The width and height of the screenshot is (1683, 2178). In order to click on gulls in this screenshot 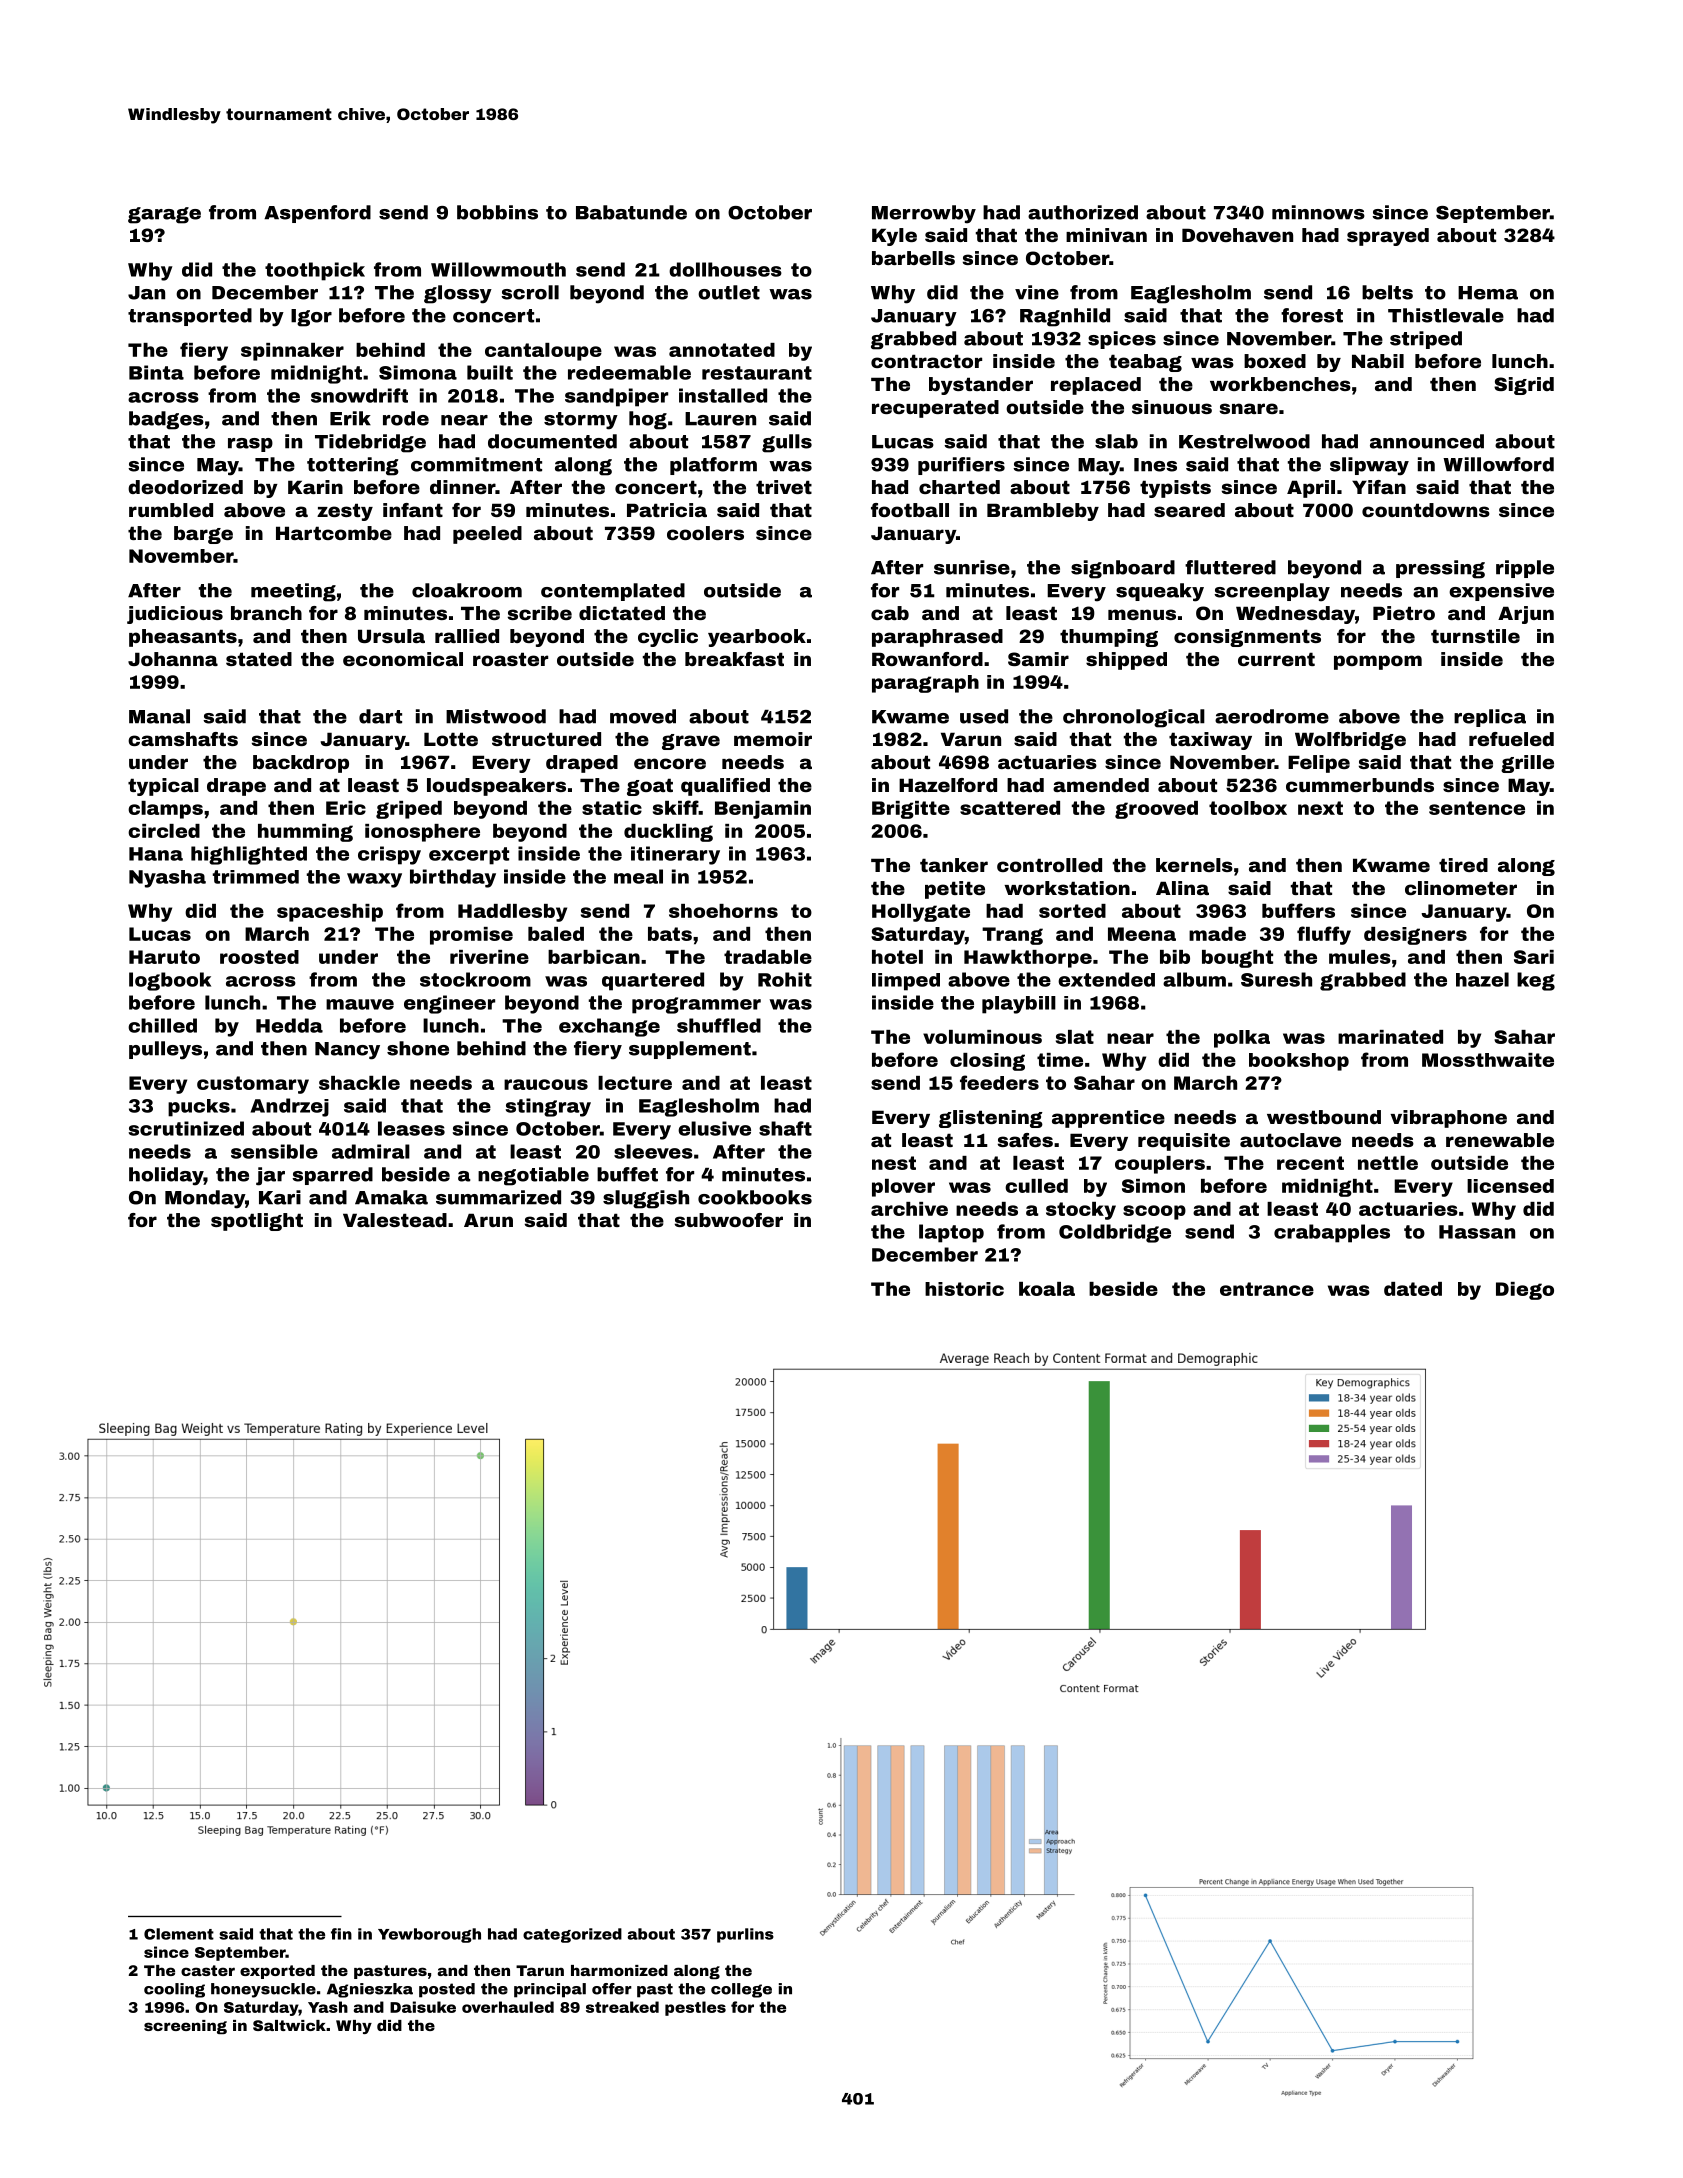, I will do `click(787, 443)`.
